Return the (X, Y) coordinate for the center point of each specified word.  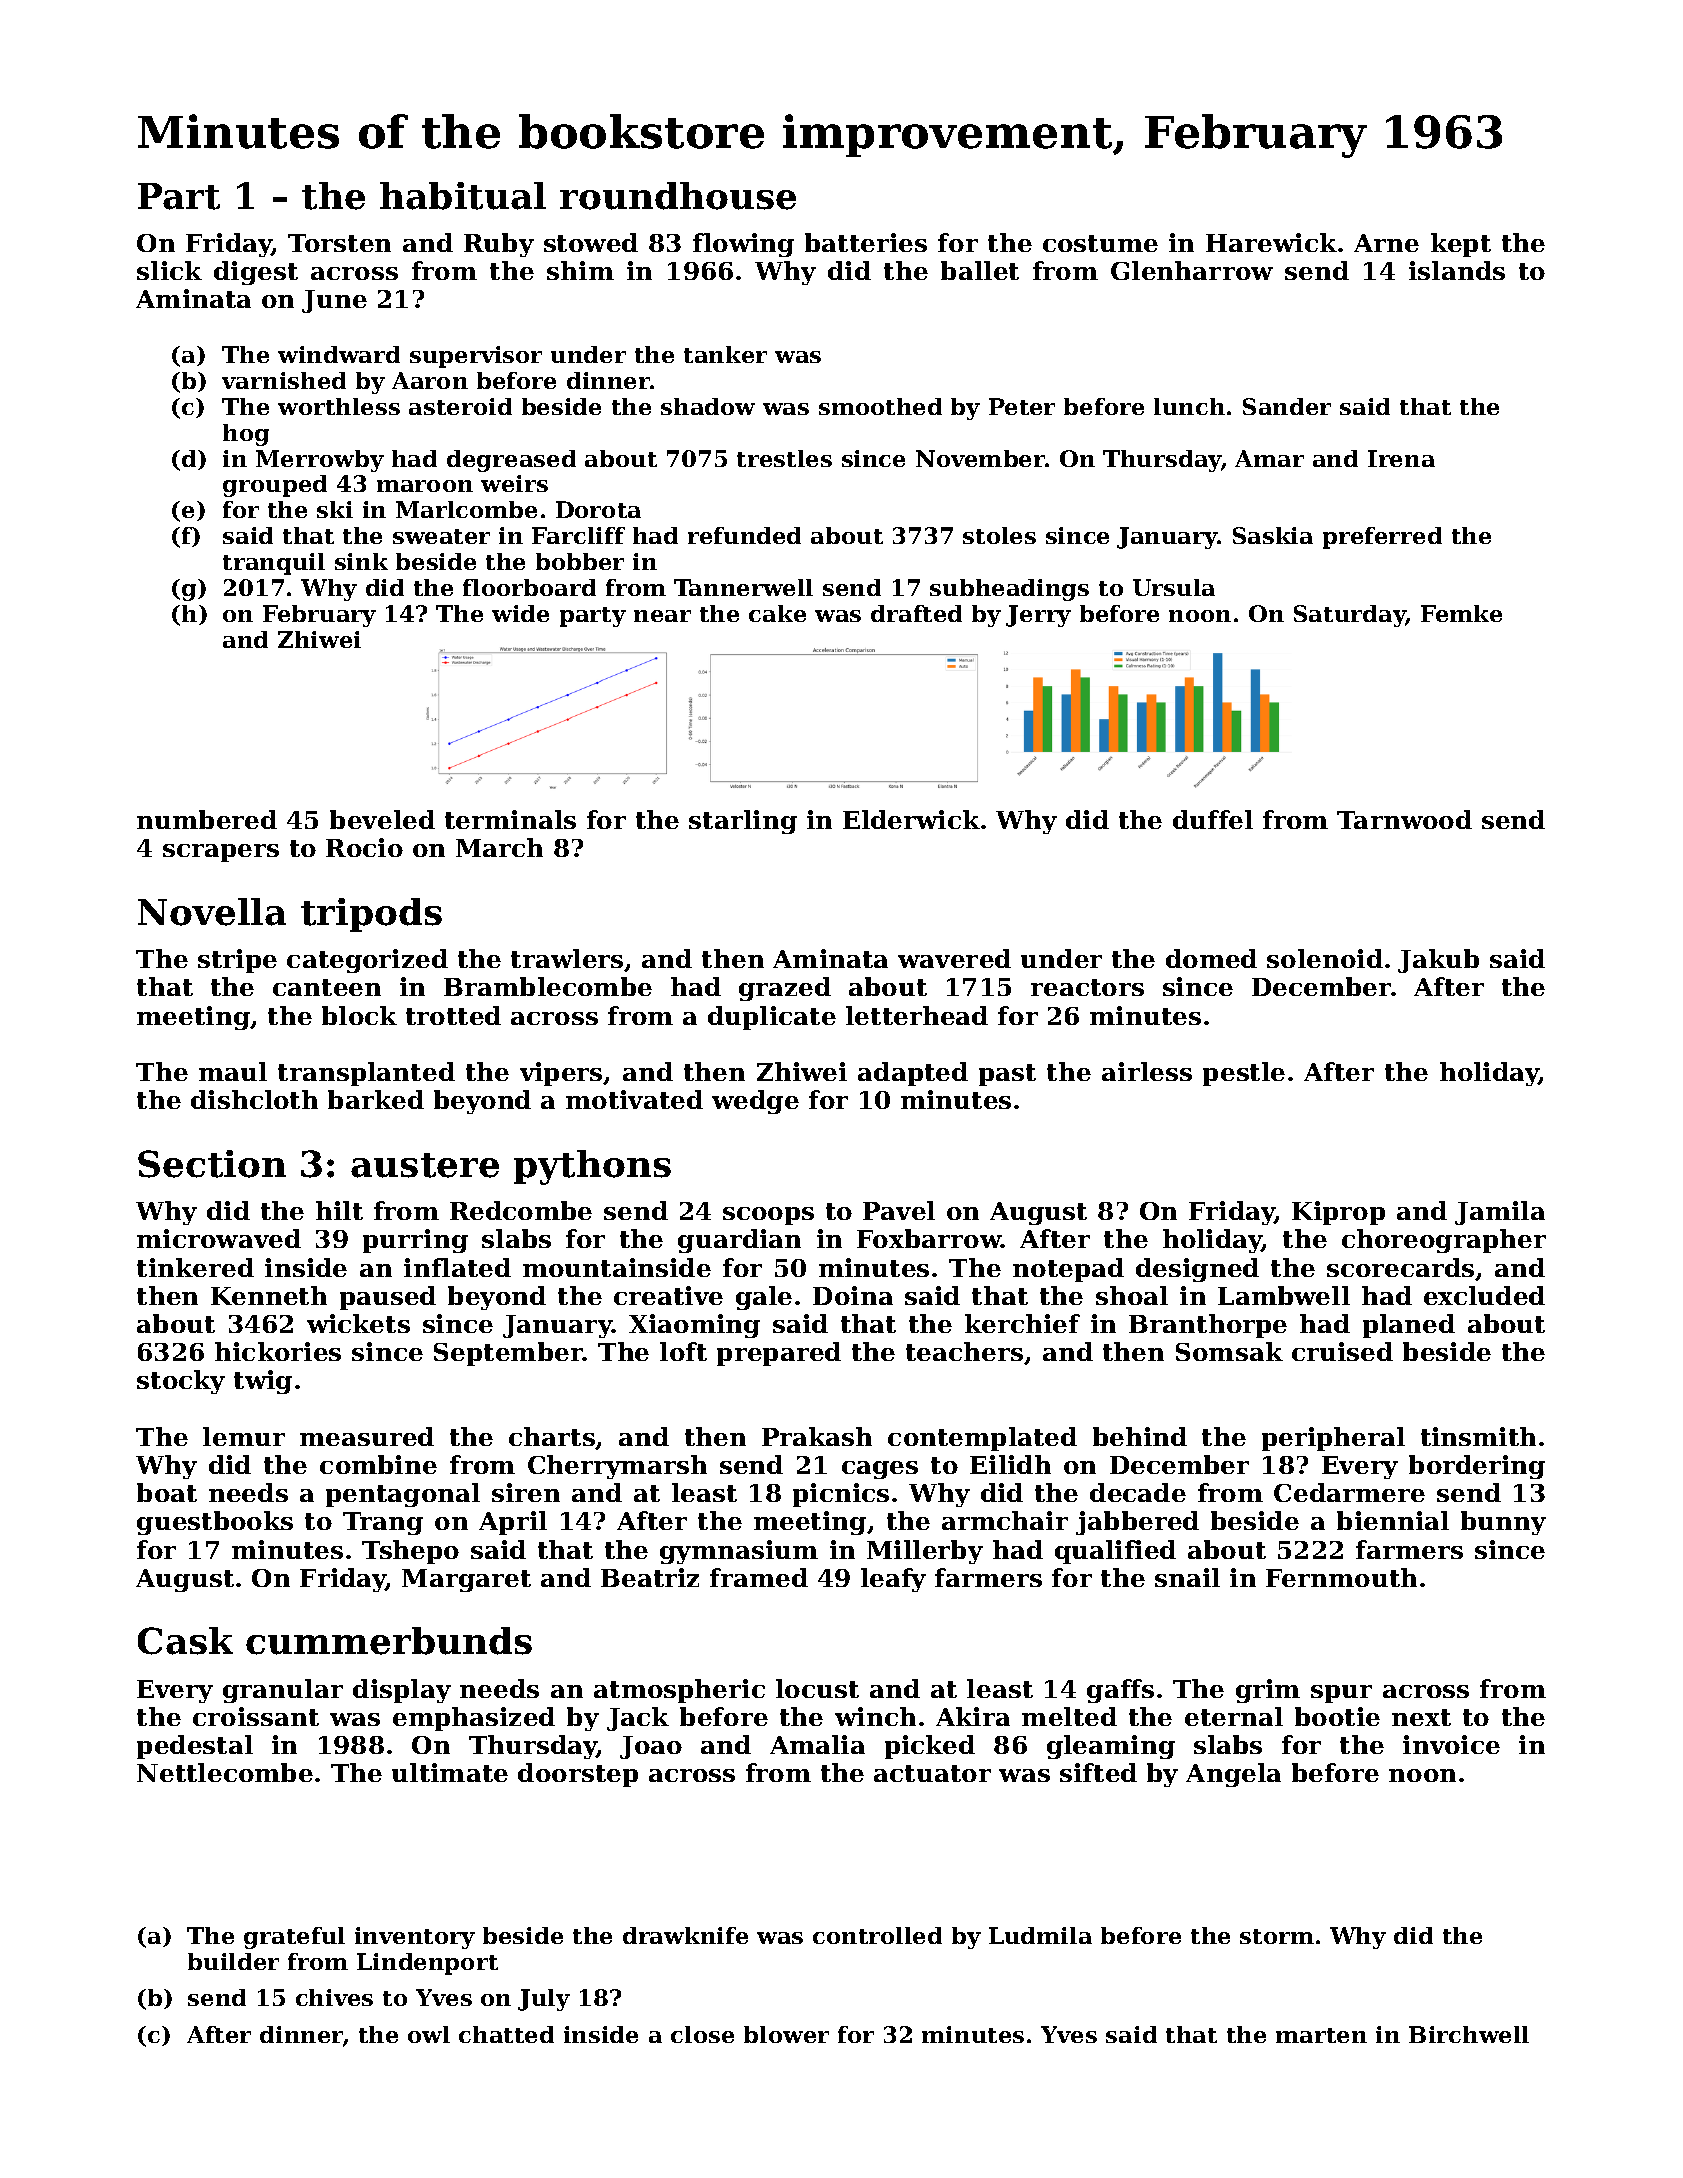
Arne (1386, 243)
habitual (463, 196)
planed (1409, 1326)
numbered (207, 819)
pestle (1244, 1074)
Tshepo (410, 1552)
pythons (592, 1167)
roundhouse (678, 196)
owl (429, 2034)
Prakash (817, 1436)
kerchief (1022, 1323)
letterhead (917, 1015)
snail (1187, 1577)
